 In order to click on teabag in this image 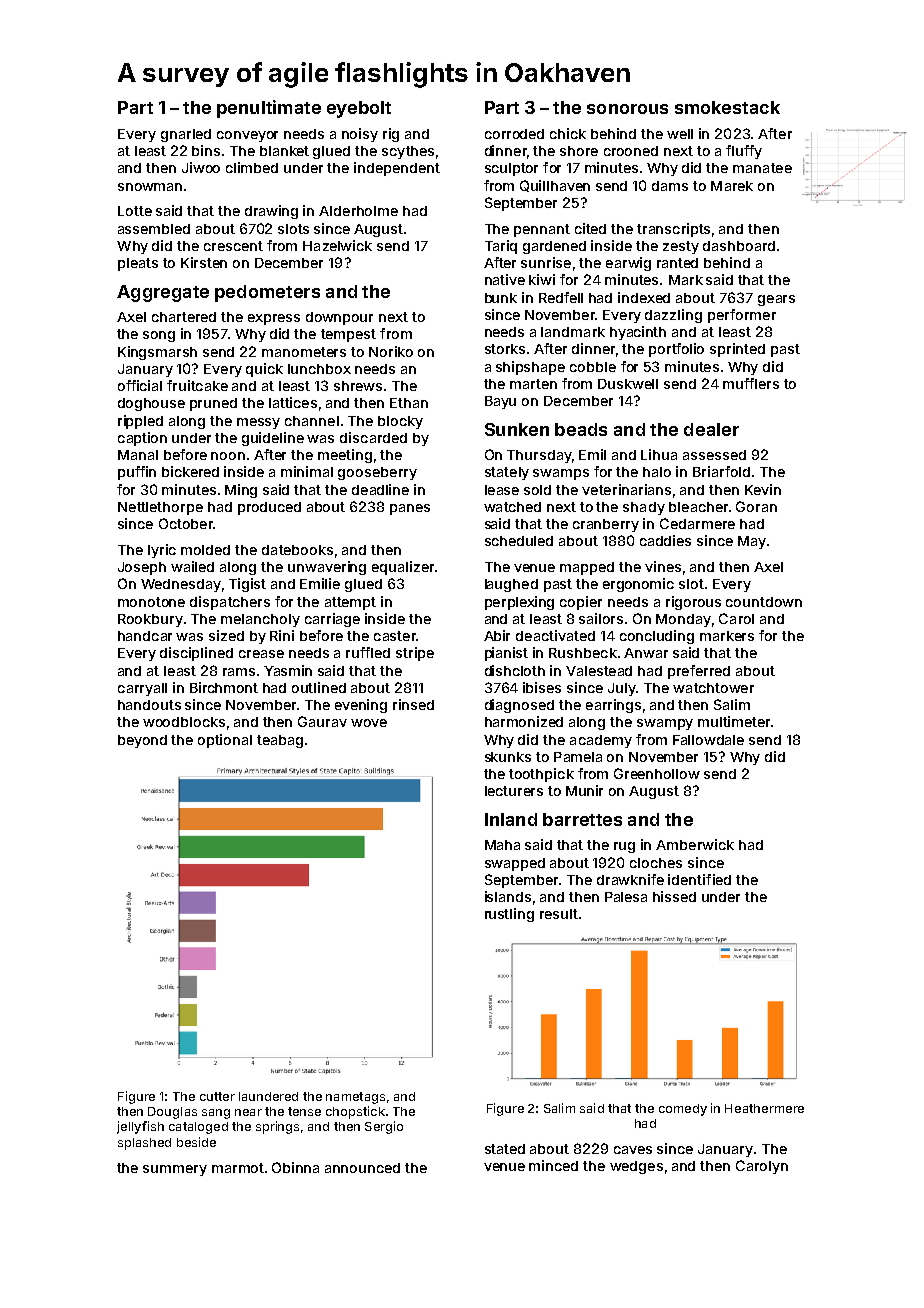, I will do `click(280, 741)`.
